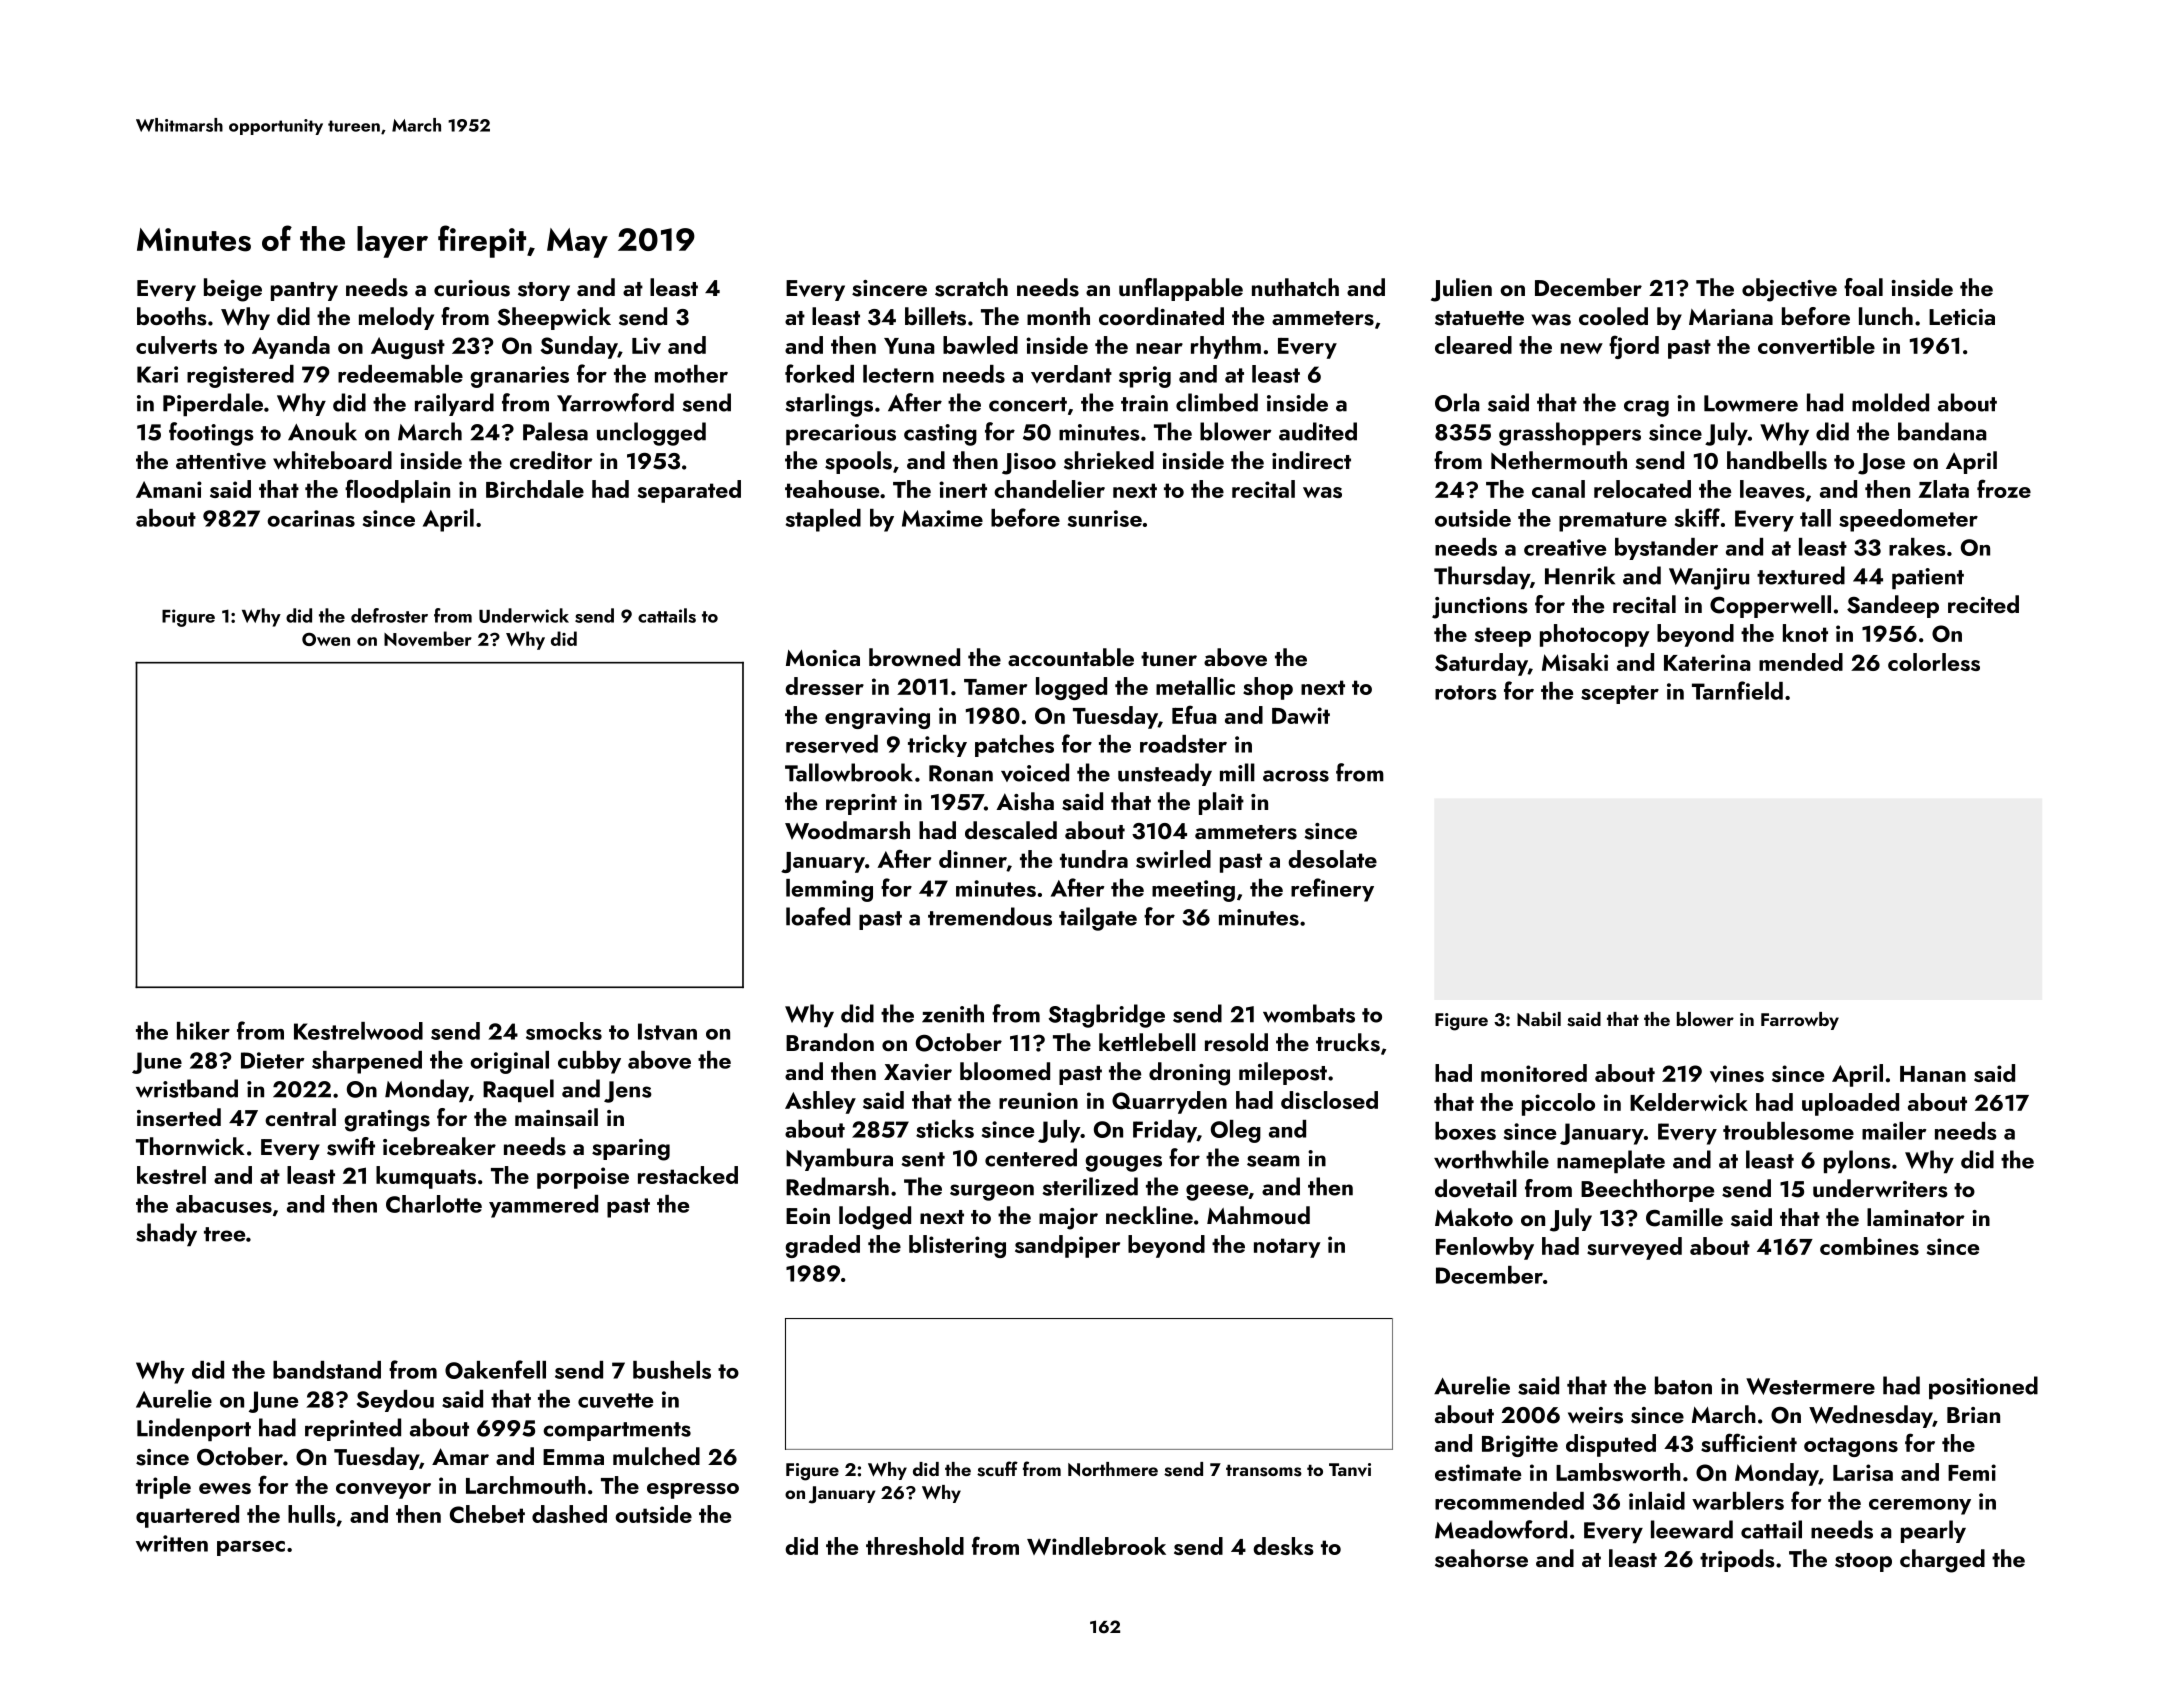 Image resolution: width=2178 pixels, height=1683 pixels. What do you see at coordinates (304, 291) in the screenshot?
I see `pantry` at bounding box center [304, 291].
